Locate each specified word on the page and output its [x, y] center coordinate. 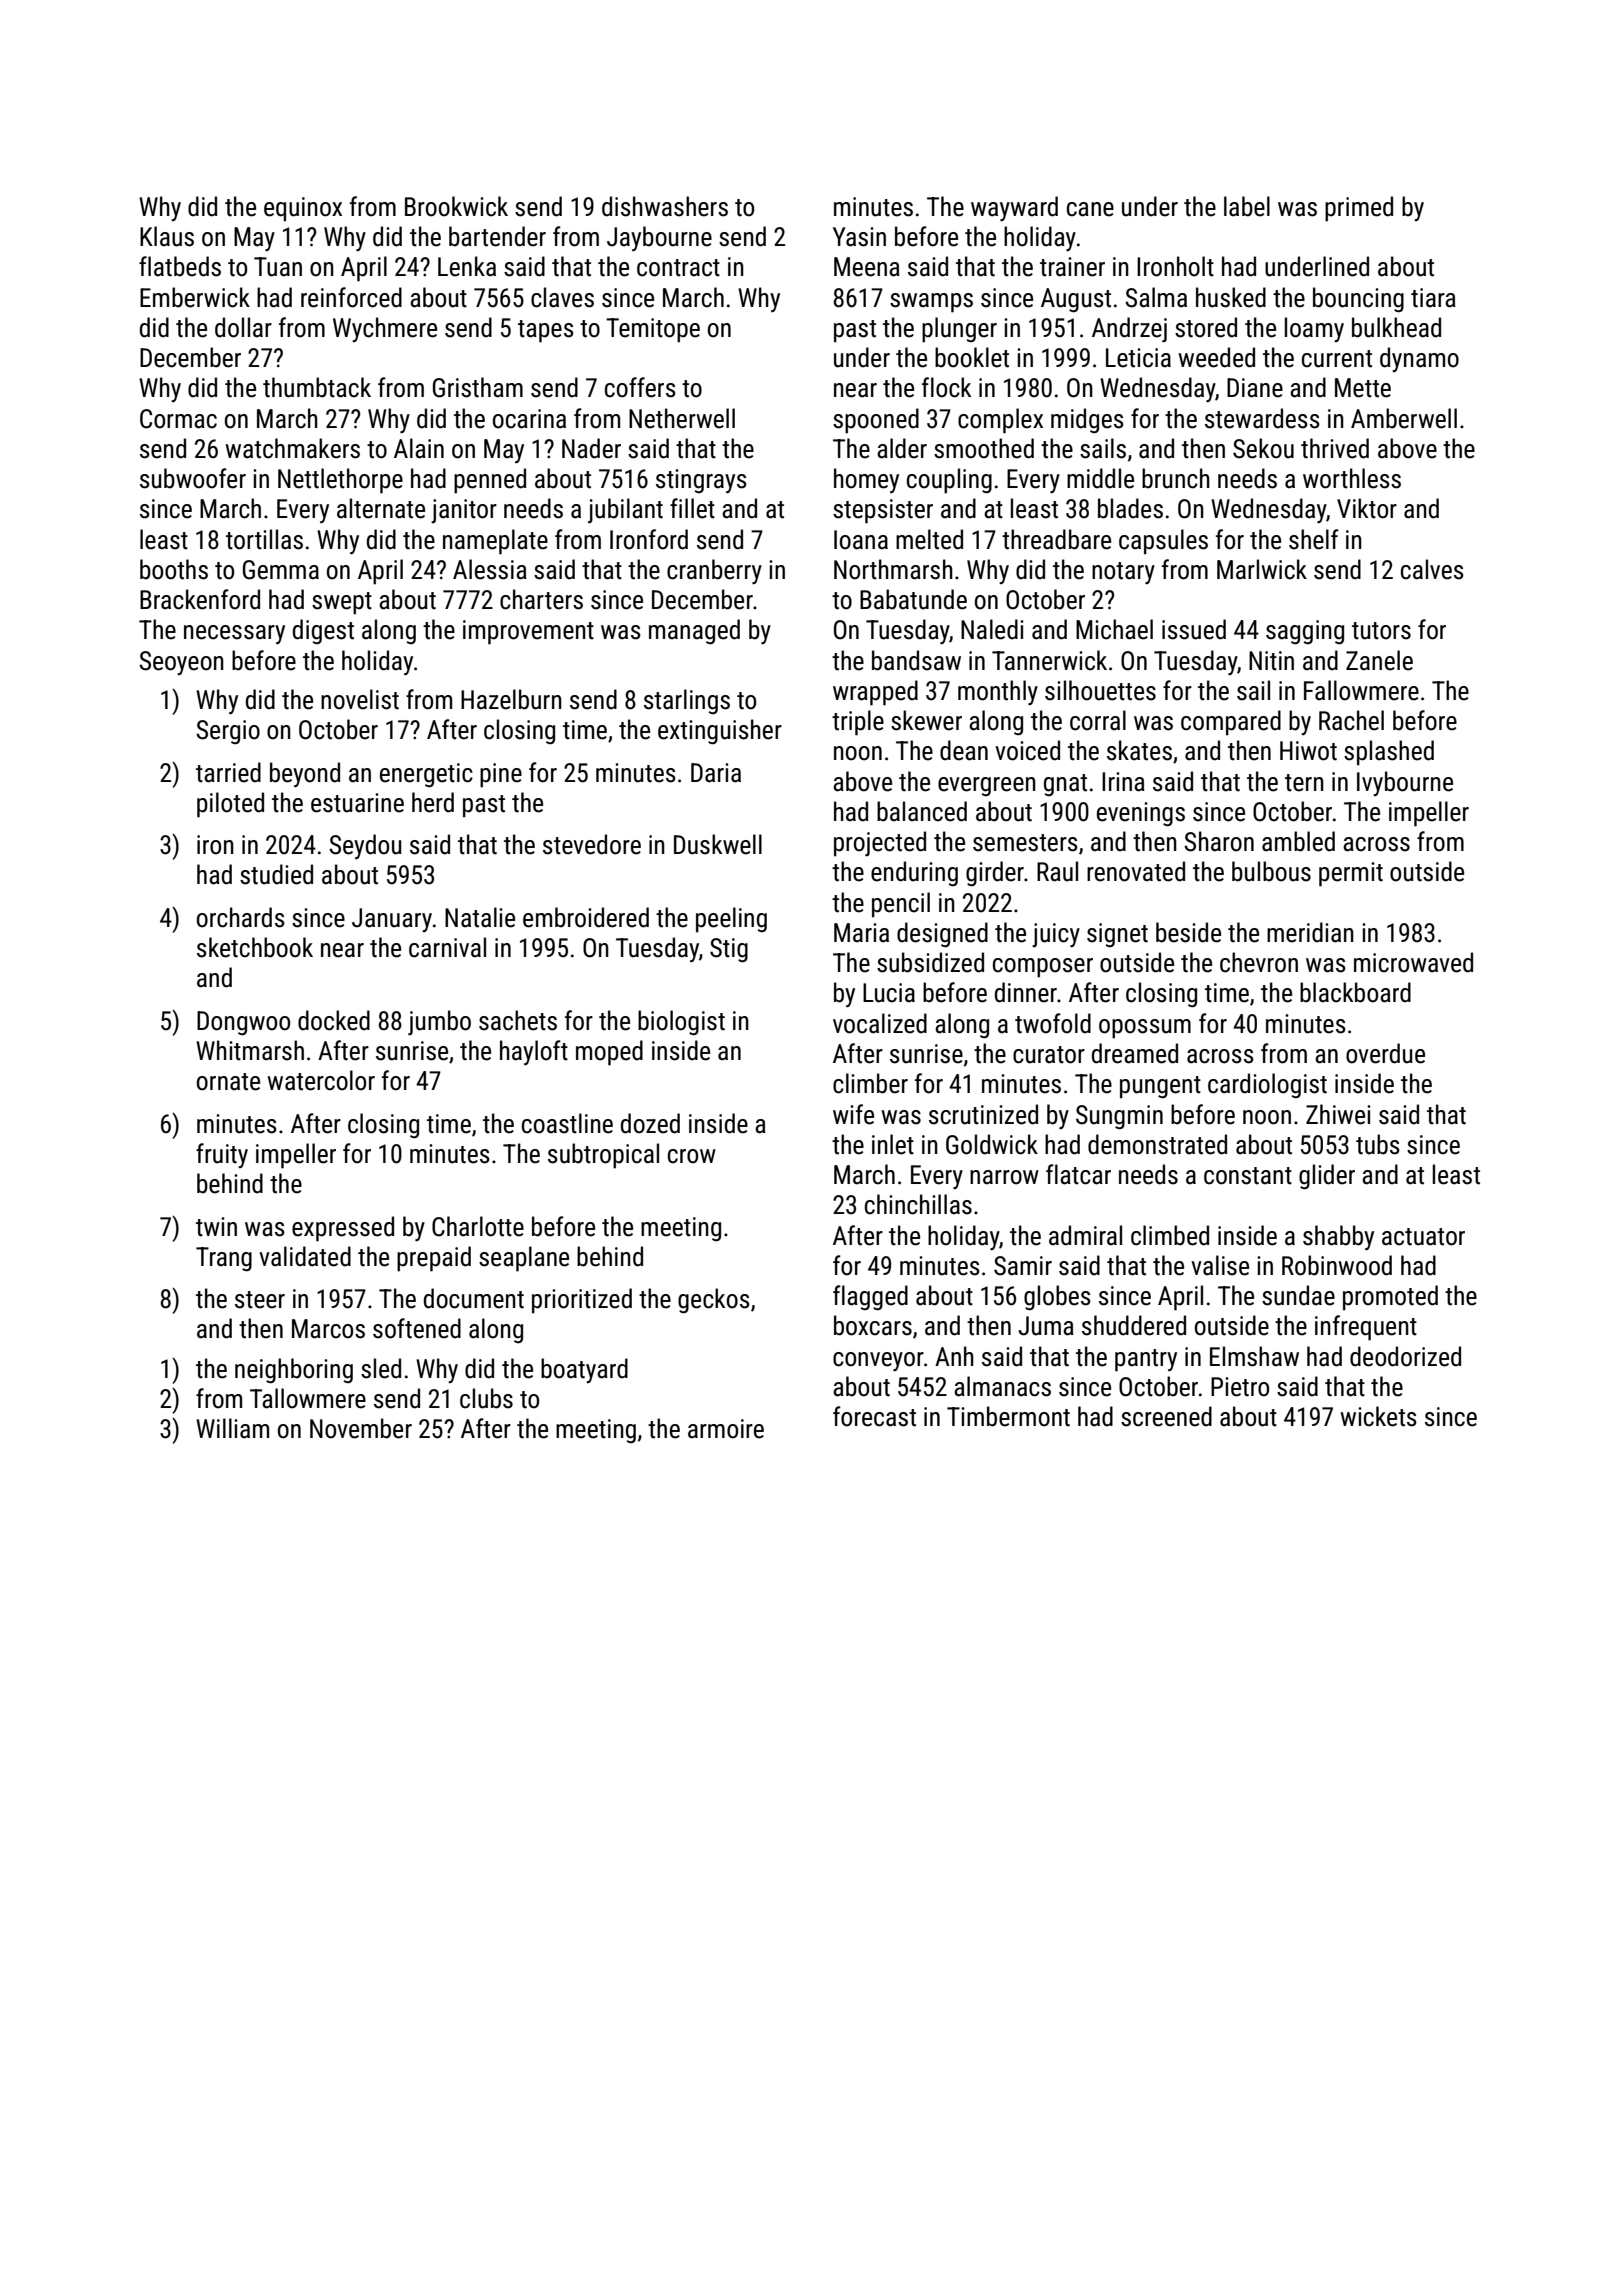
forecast [874, 1416]
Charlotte [478, 1226]
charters [541, 599]
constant [1248, 1176]
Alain [419, 448]
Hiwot [1308, 751]
